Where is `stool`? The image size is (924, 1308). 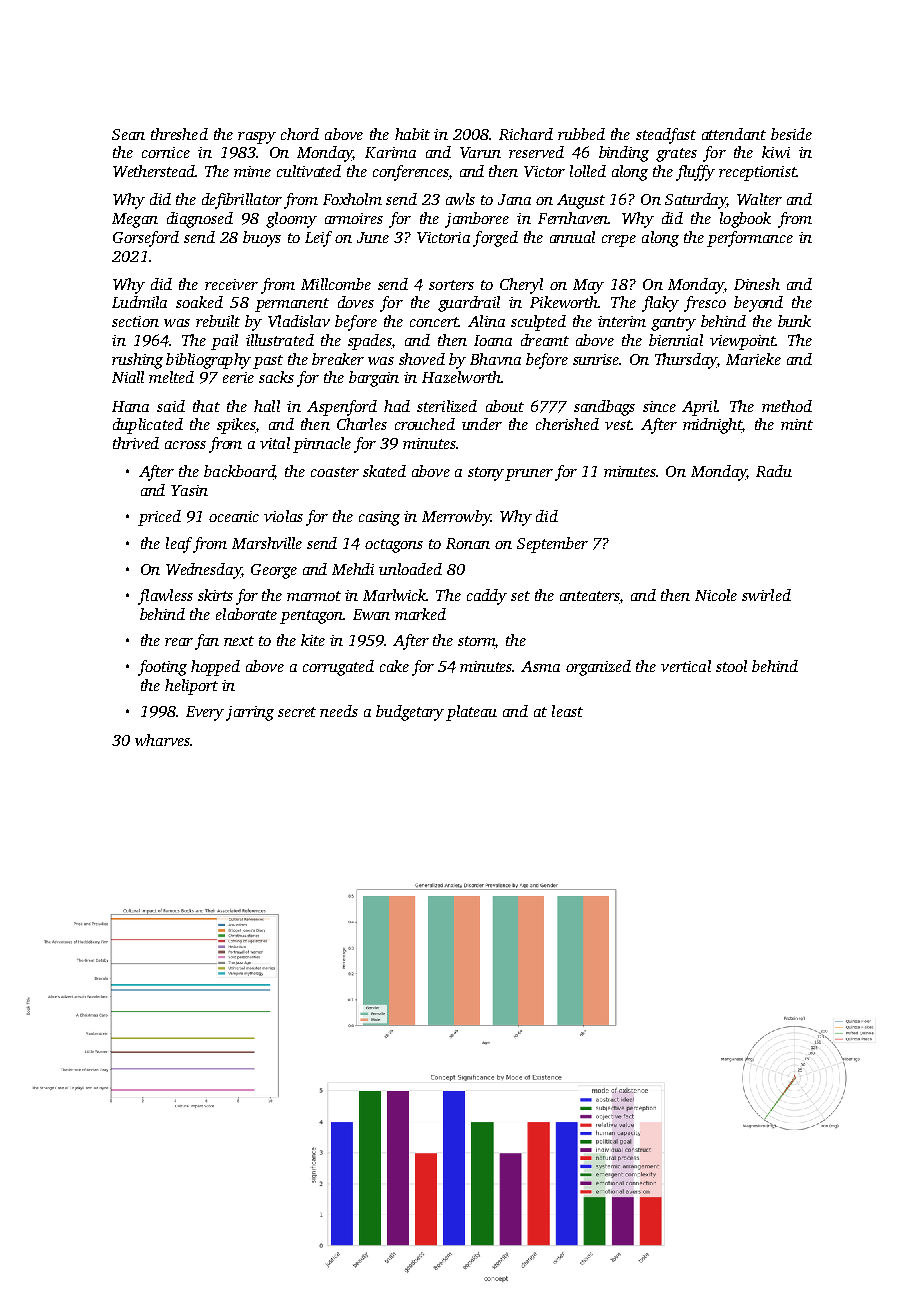 stool is located at coordinates (731, 666).
